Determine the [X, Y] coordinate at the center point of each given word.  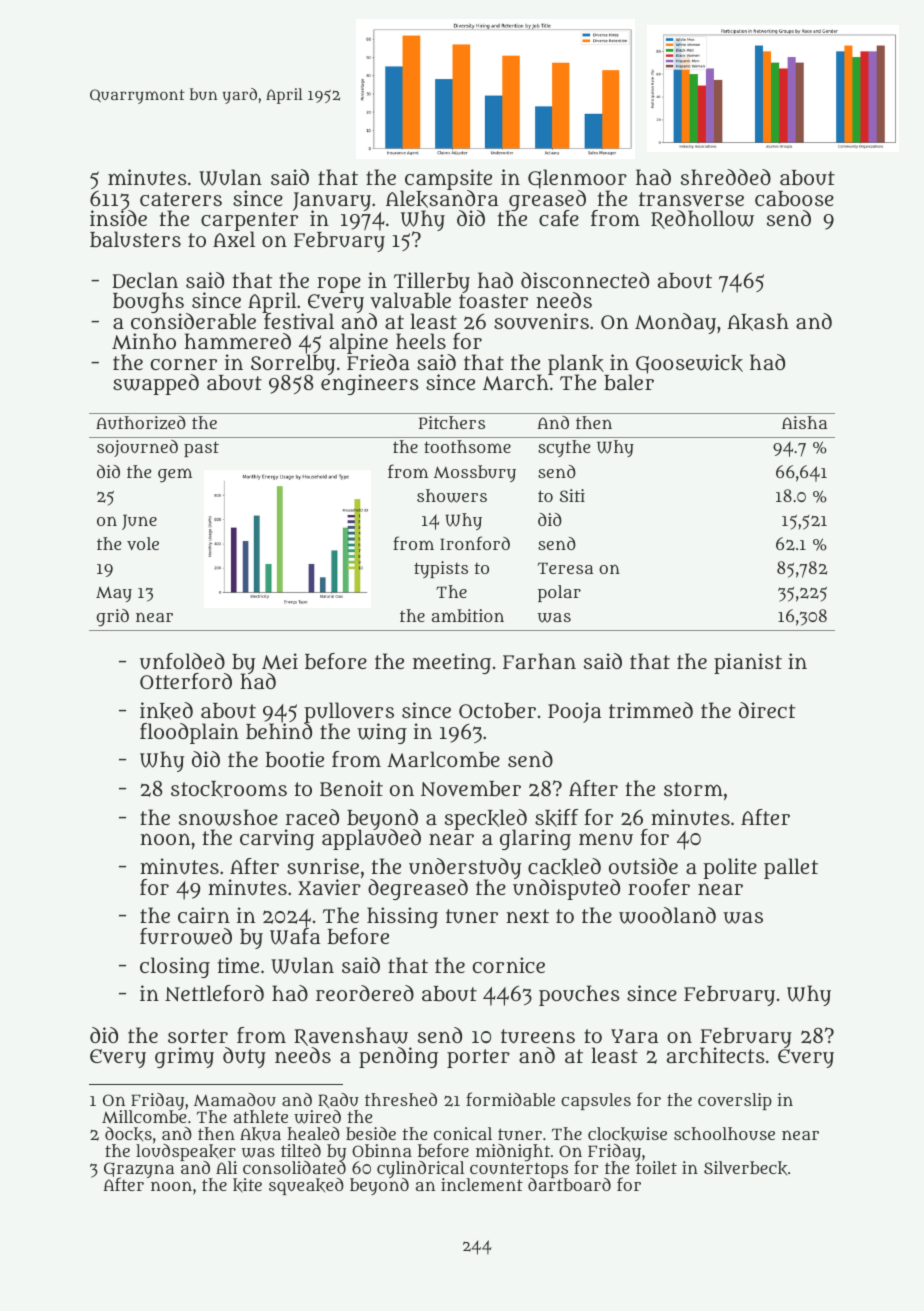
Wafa [295, 936]
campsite [448, 179]
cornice [509, 965]
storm [693, 789]
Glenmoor [577, 179]
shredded [726, 177]
